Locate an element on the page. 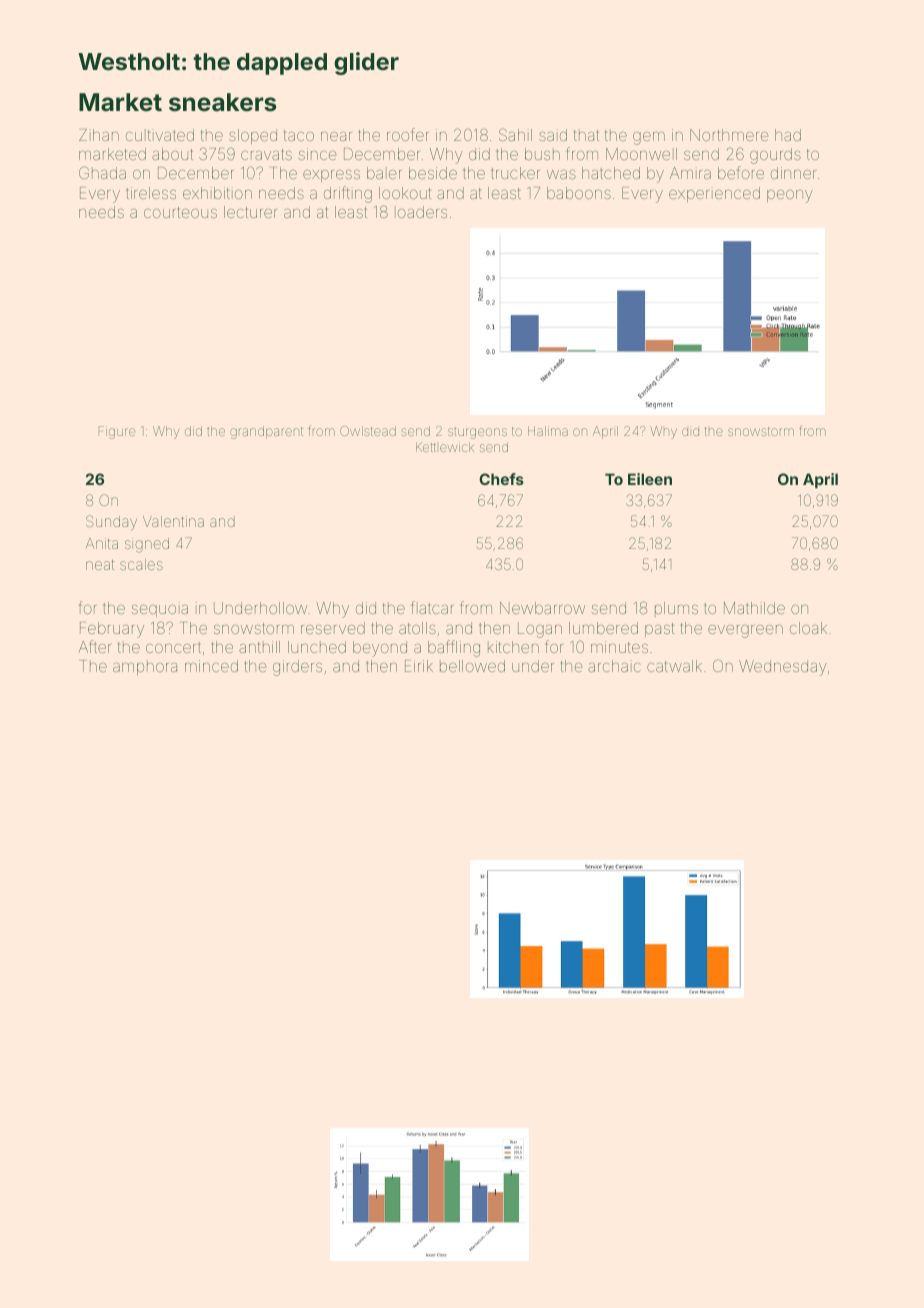  Northmere is located at coordinates (729, 135).
